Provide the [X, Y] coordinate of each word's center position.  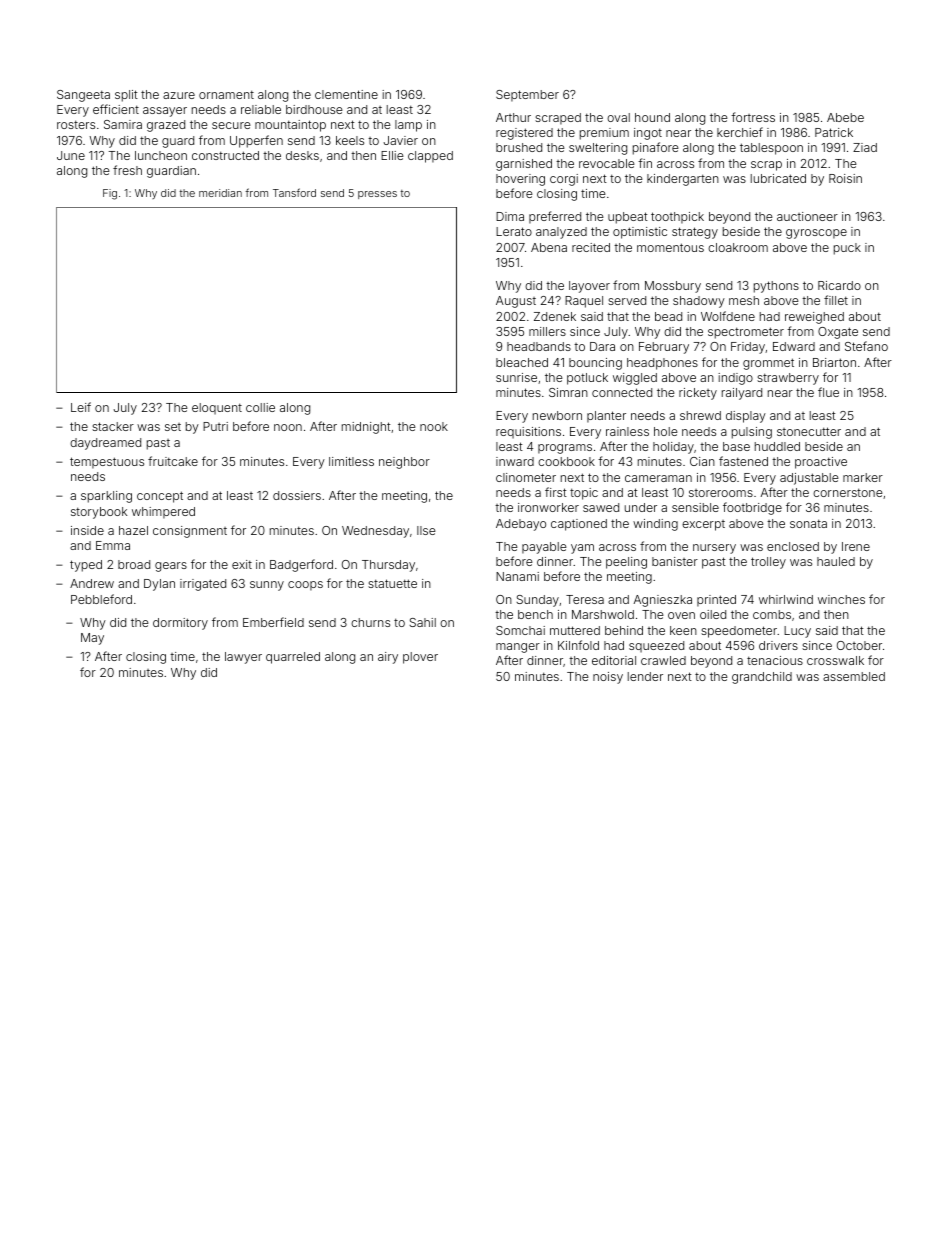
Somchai [520, 630]
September [527, 96]
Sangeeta [83, 96]
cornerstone [848, 492]
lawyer [243, 658]
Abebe [845, 117]
